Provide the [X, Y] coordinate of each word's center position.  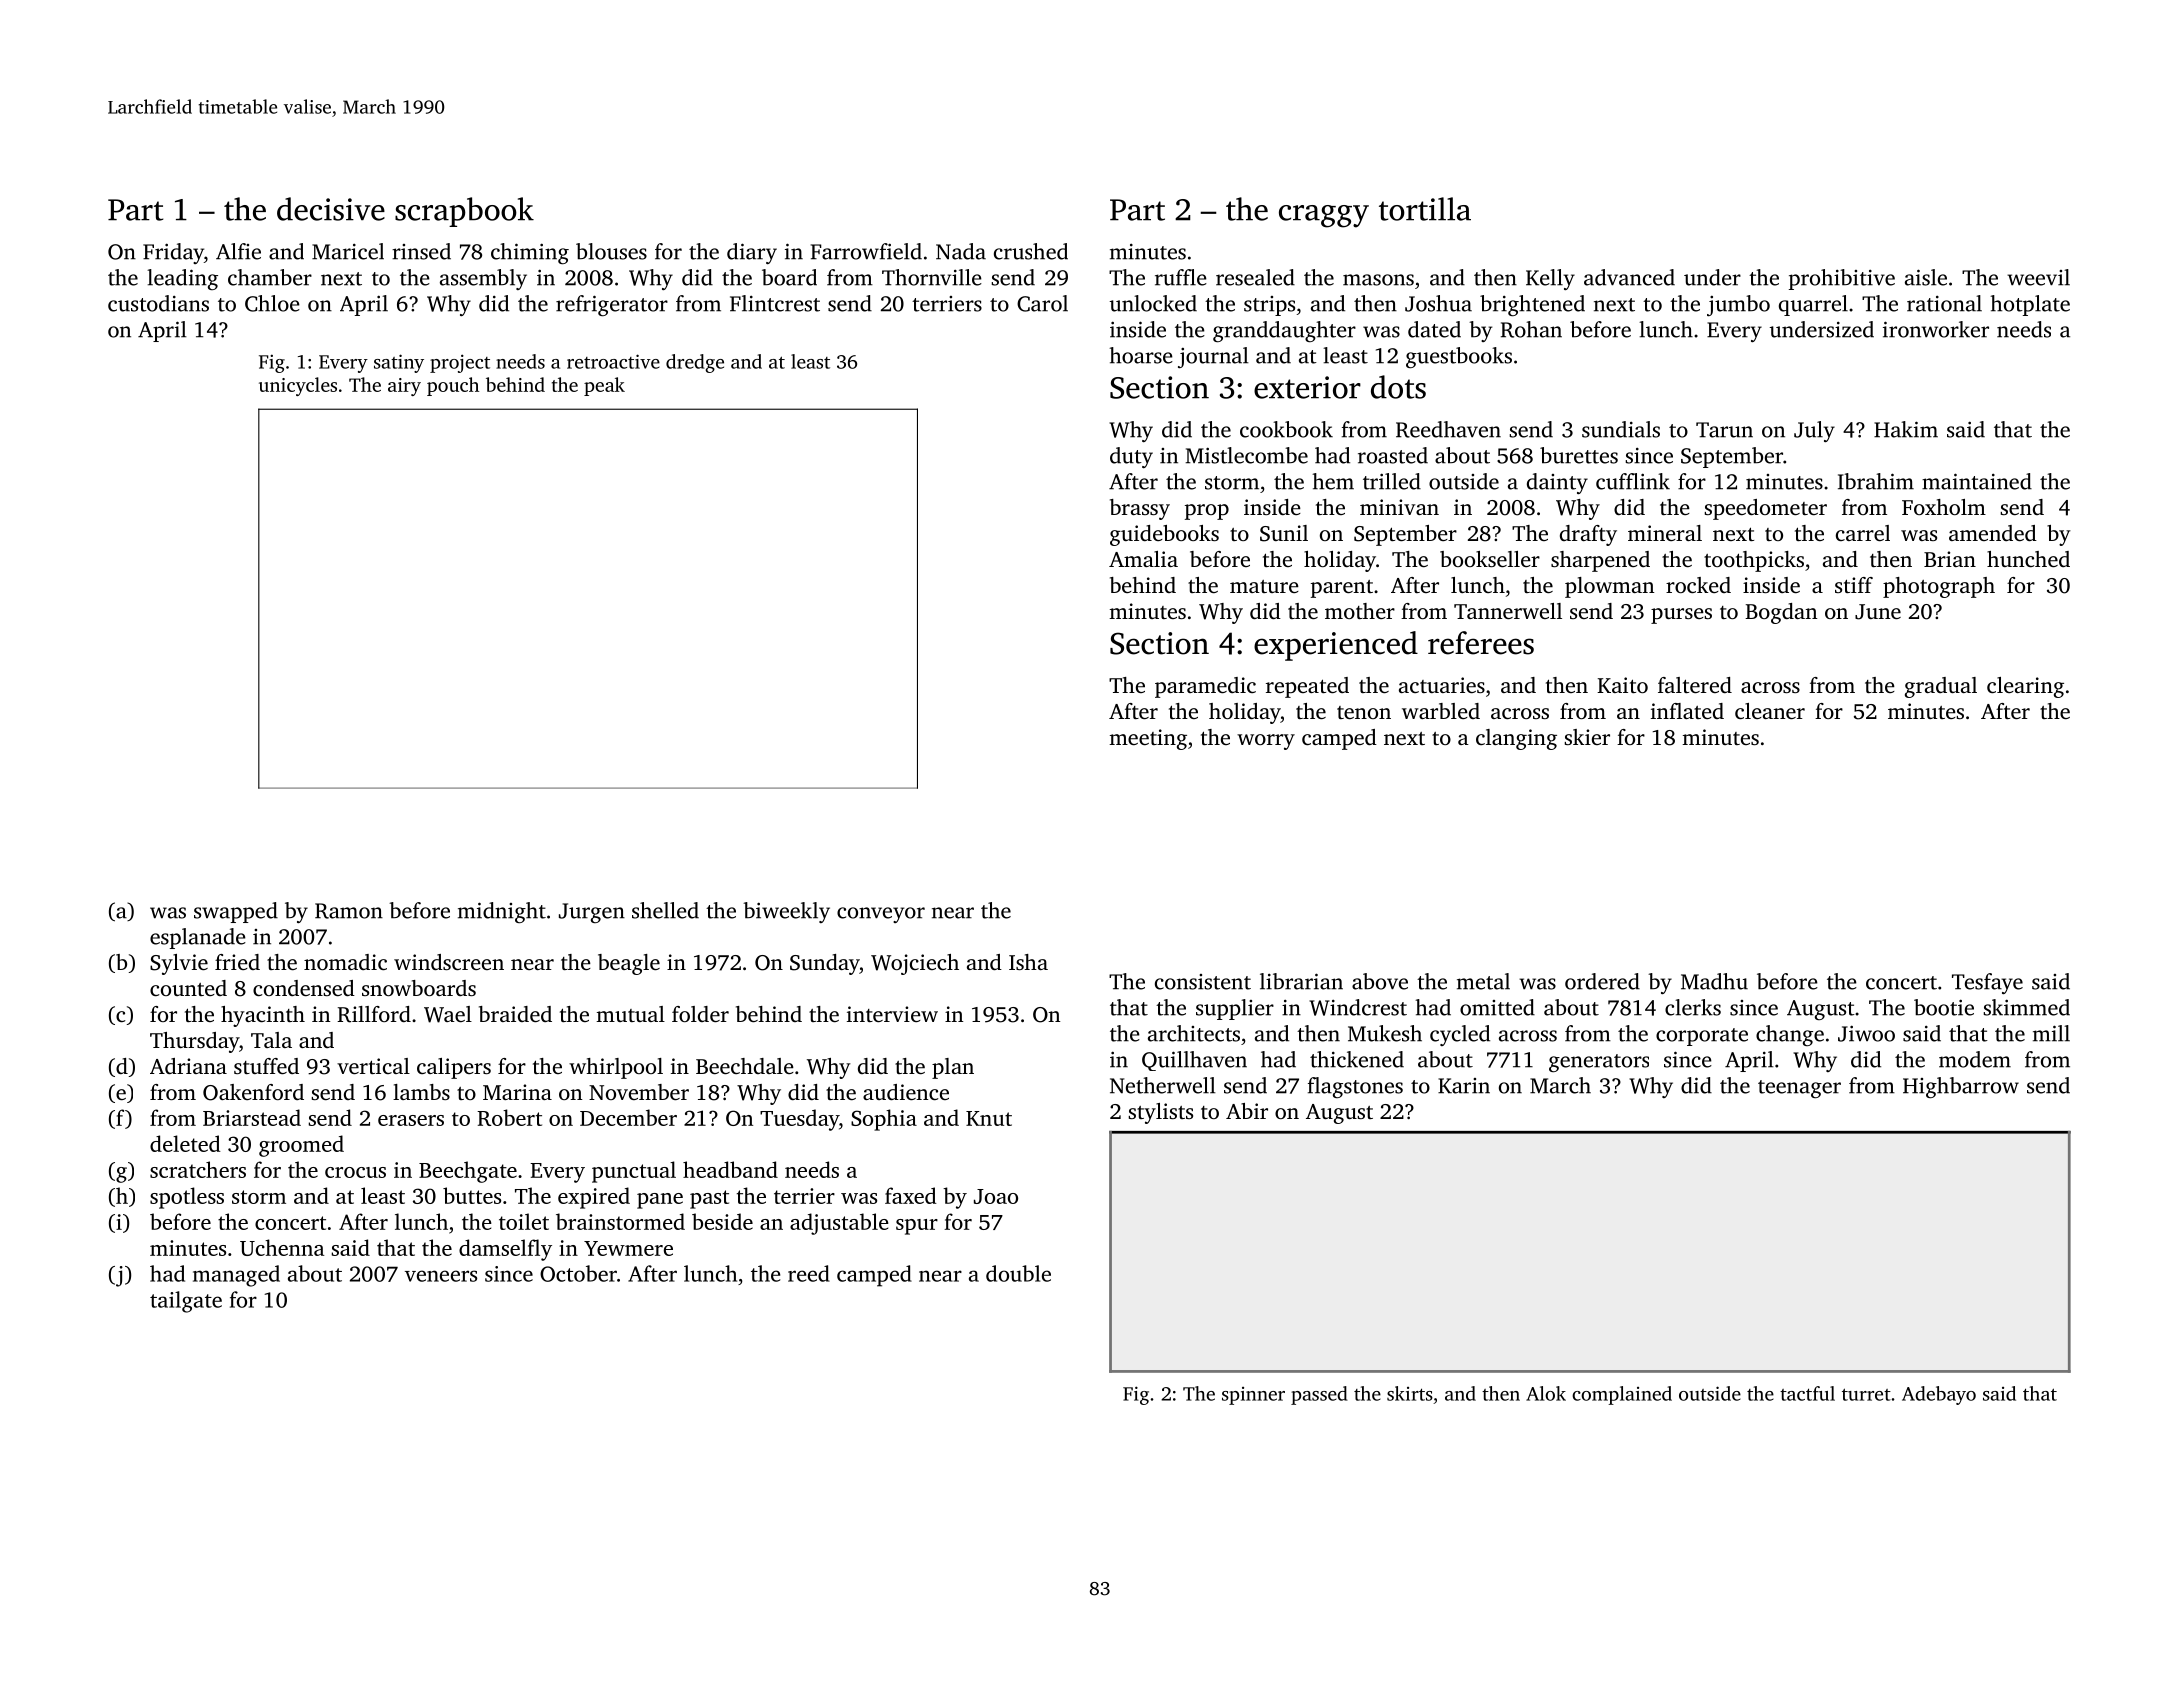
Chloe [272, 303]
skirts [1410, 1393]
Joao [996, 1196]
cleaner [1770, 711]
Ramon [349, 911]
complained [1622, 1395]
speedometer [1765, 509]
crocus [355, 1172]
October [578, 1273]
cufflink [1633, 481]
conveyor [881, 915]
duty [1131, 457]
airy [404, 387]
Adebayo [1939, 1395]
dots [1398, 387]
